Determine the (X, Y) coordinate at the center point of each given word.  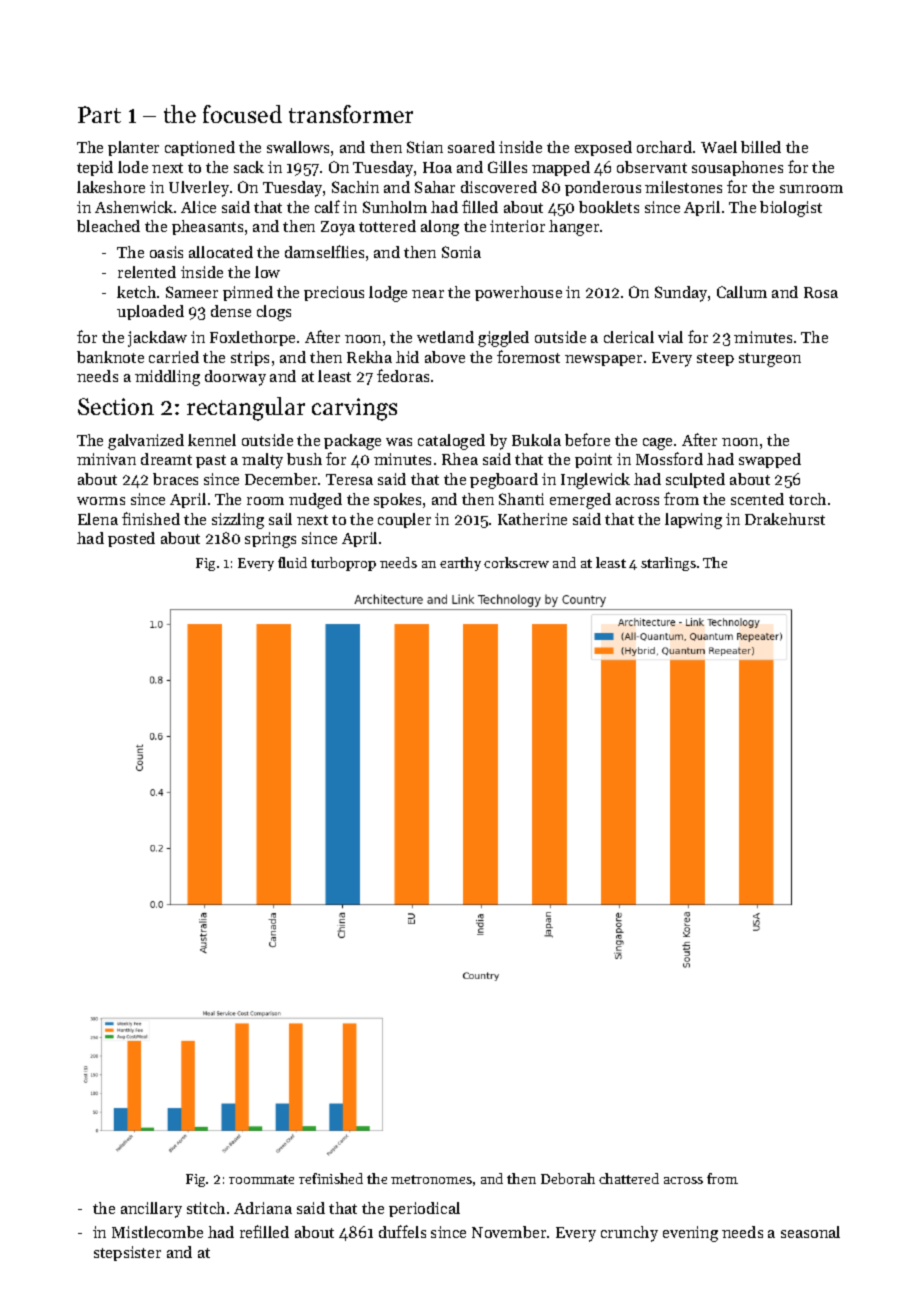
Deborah (568, 1178)
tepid (95, 168)
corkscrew (516, 562)
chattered (629, 1178)
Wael (719, 147)
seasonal (810, 1232)
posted (131, 539)
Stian (425, 147)
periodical (424, 1209)
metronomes (431, 1179)
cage (657, 444)
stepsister (127, 1253)
